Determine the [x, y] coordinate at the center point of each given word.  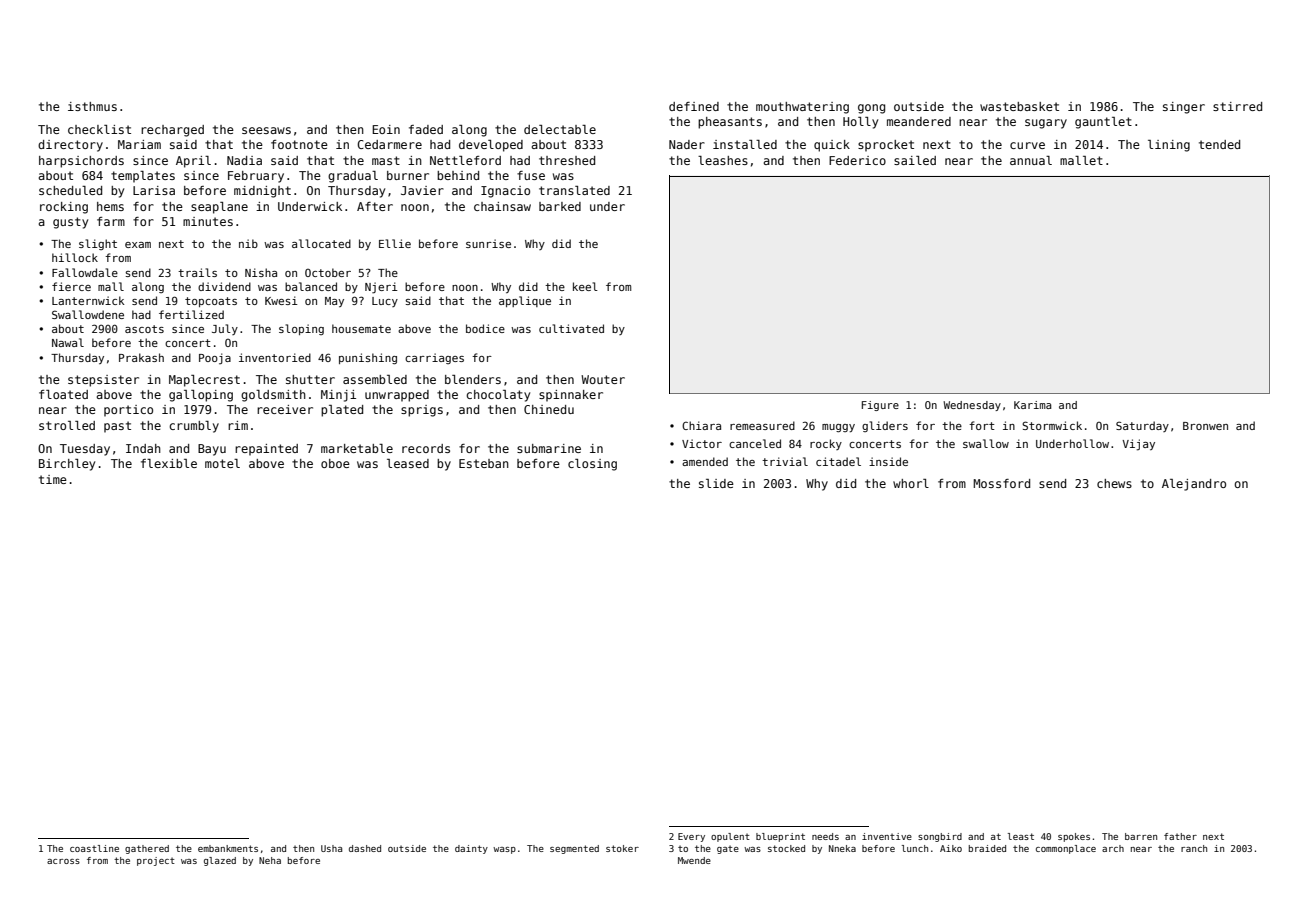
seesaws [266, 130]
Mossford [1001, 483]
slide [716, 483]
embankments [228, 848]
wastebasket [1019, 106]
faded [426, 129]
